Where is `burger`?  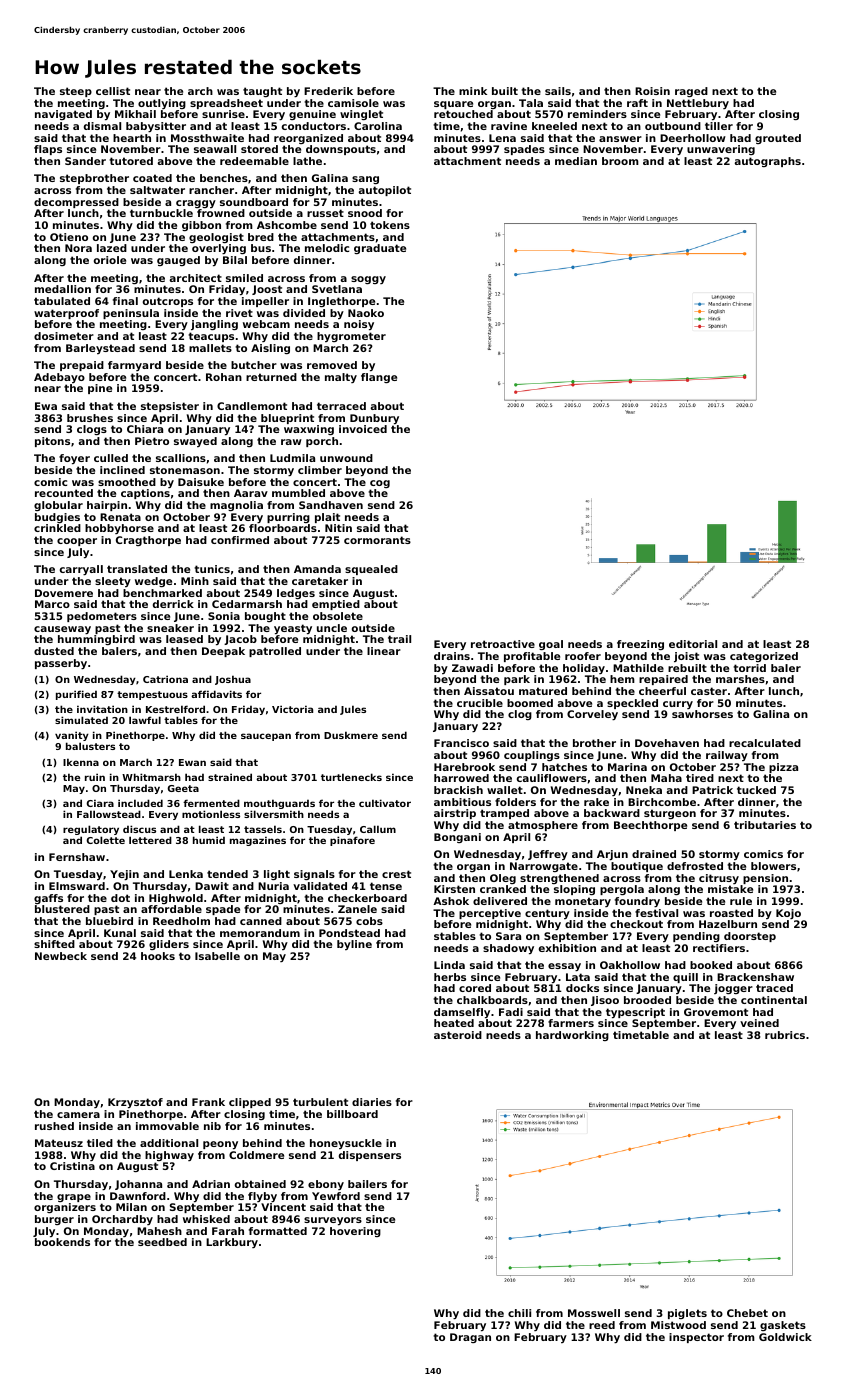 burger is located at coordinates (54, 1220).
